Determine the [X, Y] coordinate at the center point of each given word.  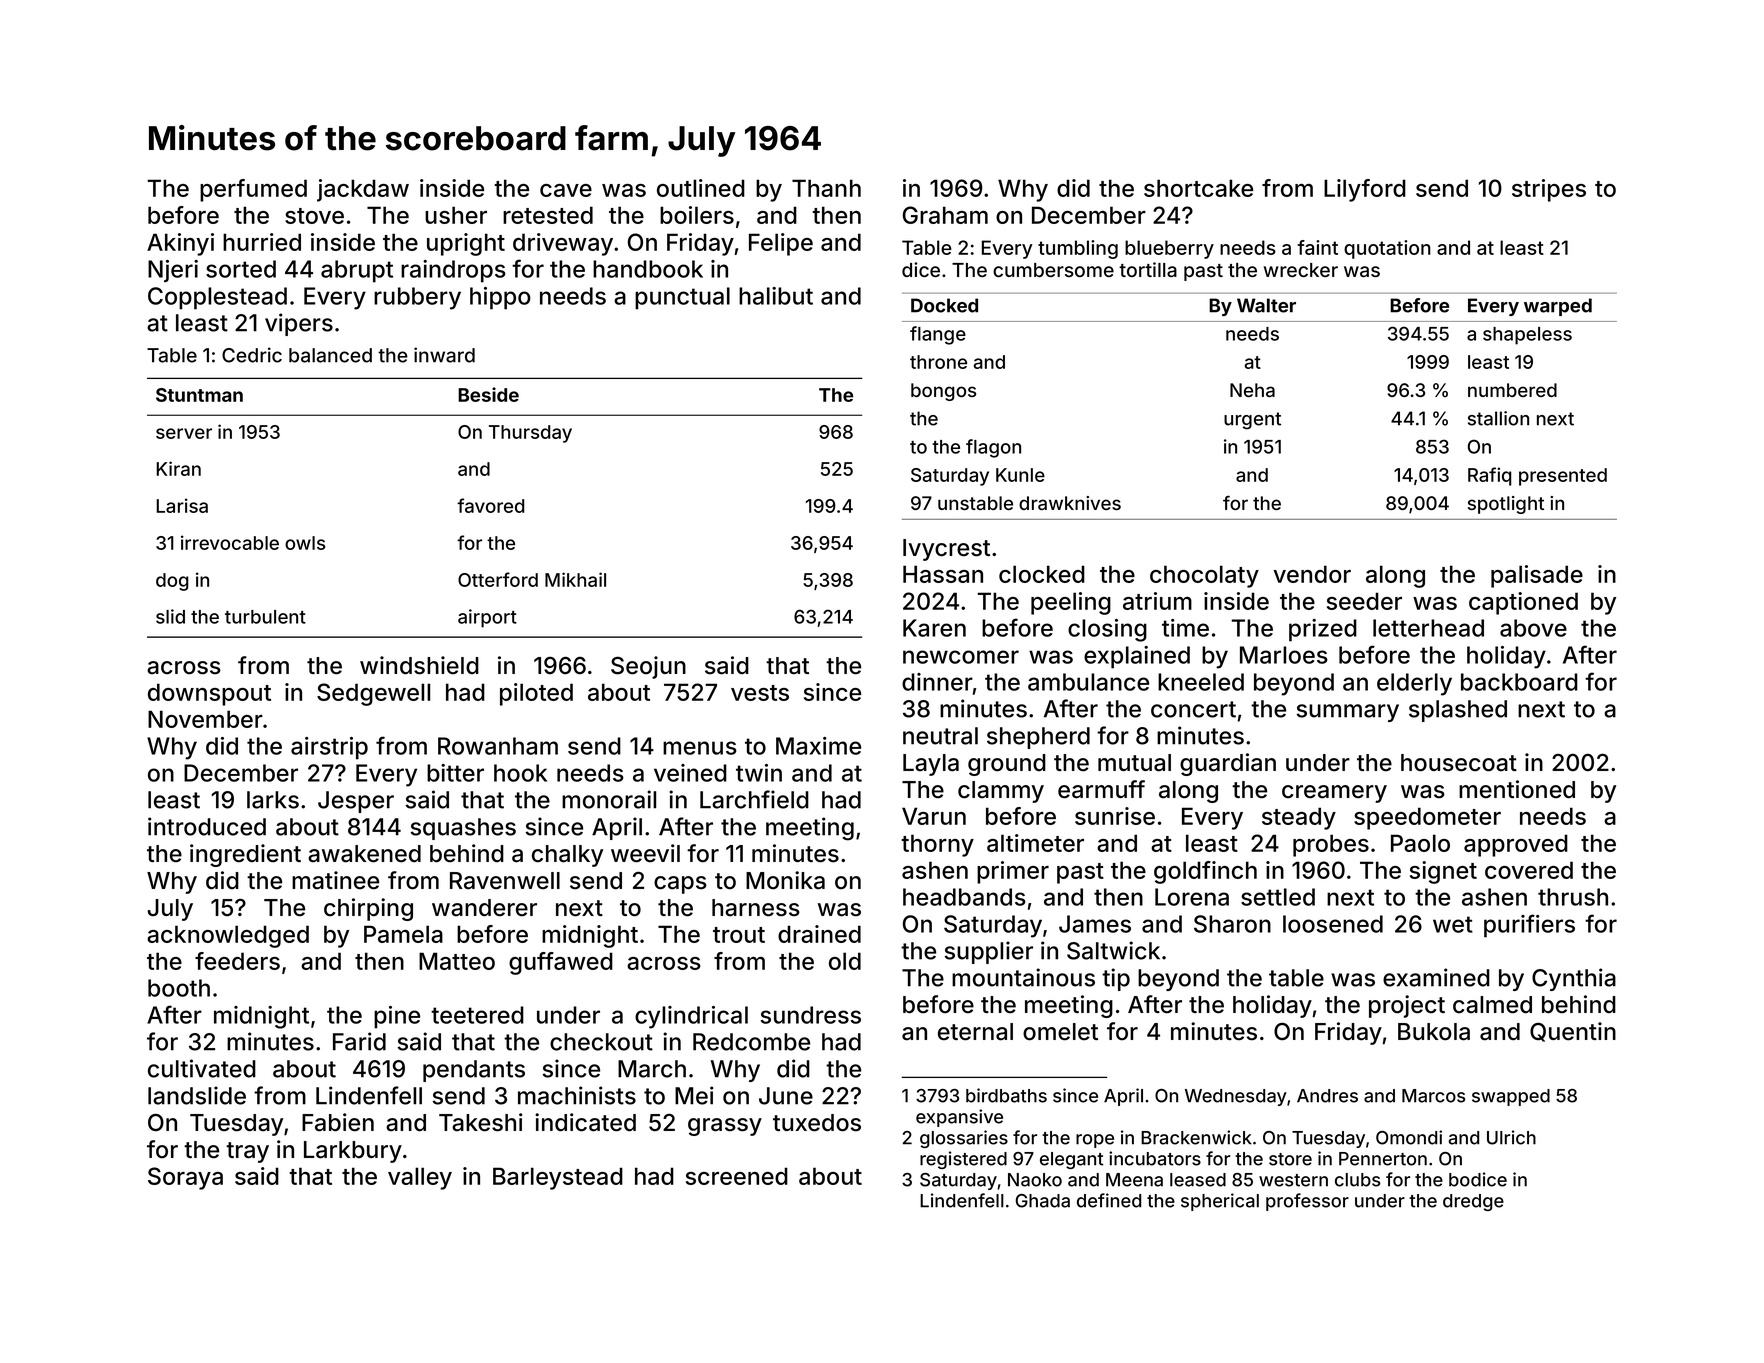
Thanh [826, 188]
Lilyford [1365, 190]
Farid [359, 1041]
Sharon [1232, 924]
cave [566, 190]
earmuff [1101, 789]
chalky [567, 856]
